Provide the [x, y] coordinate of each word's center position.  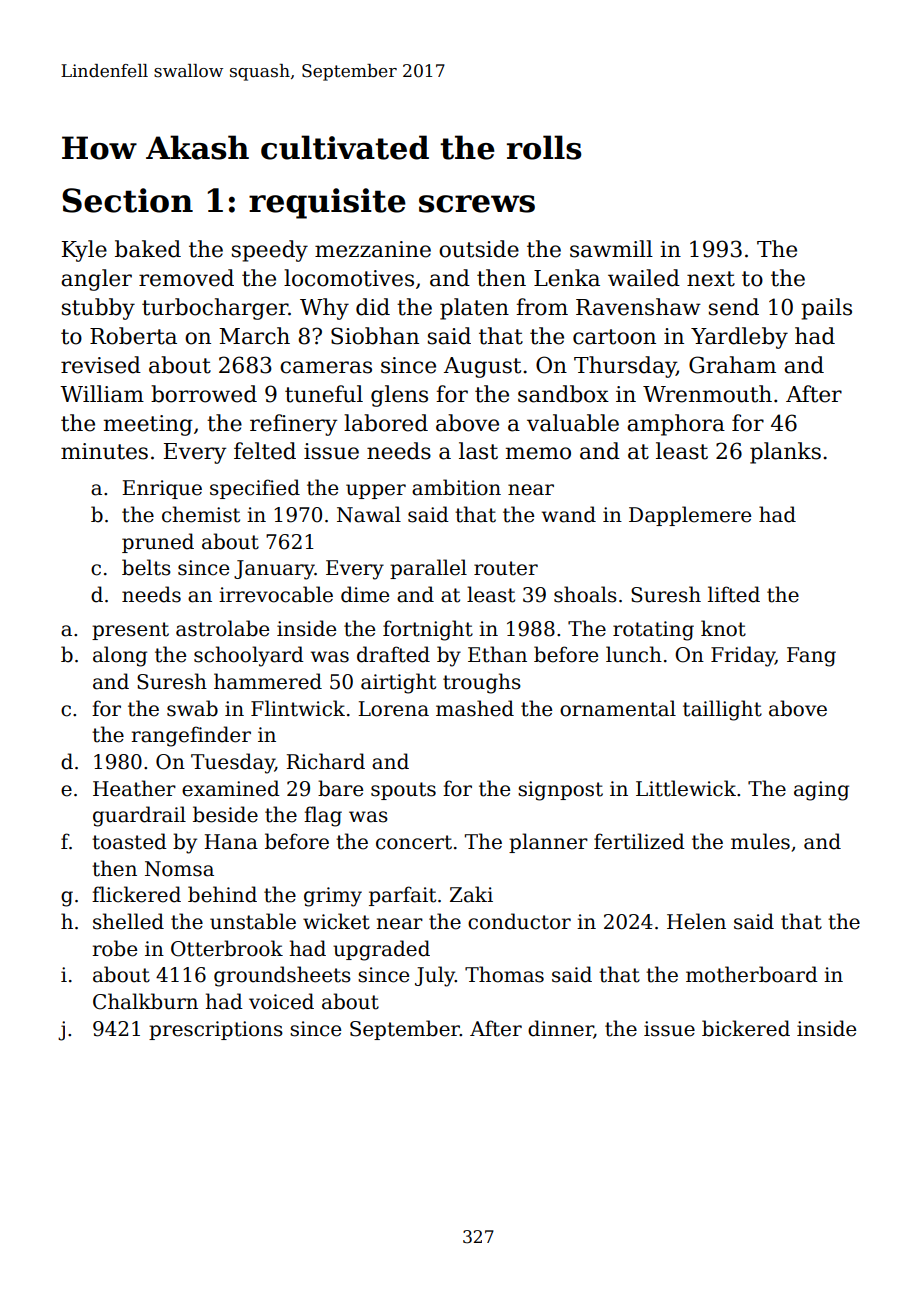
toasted [129, 841]
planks [785, 453]
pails [826, 309]
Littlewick [686, 788]
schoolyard [249, 656]
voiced [281, 1001]
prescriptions [216, 1030]
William [102, 394]
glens [399, 396]
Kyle [84, 251]
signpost [560, 791]
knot [723, 628]
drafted [393, 654]
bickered [746, 1028]
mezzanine [373, 249]
